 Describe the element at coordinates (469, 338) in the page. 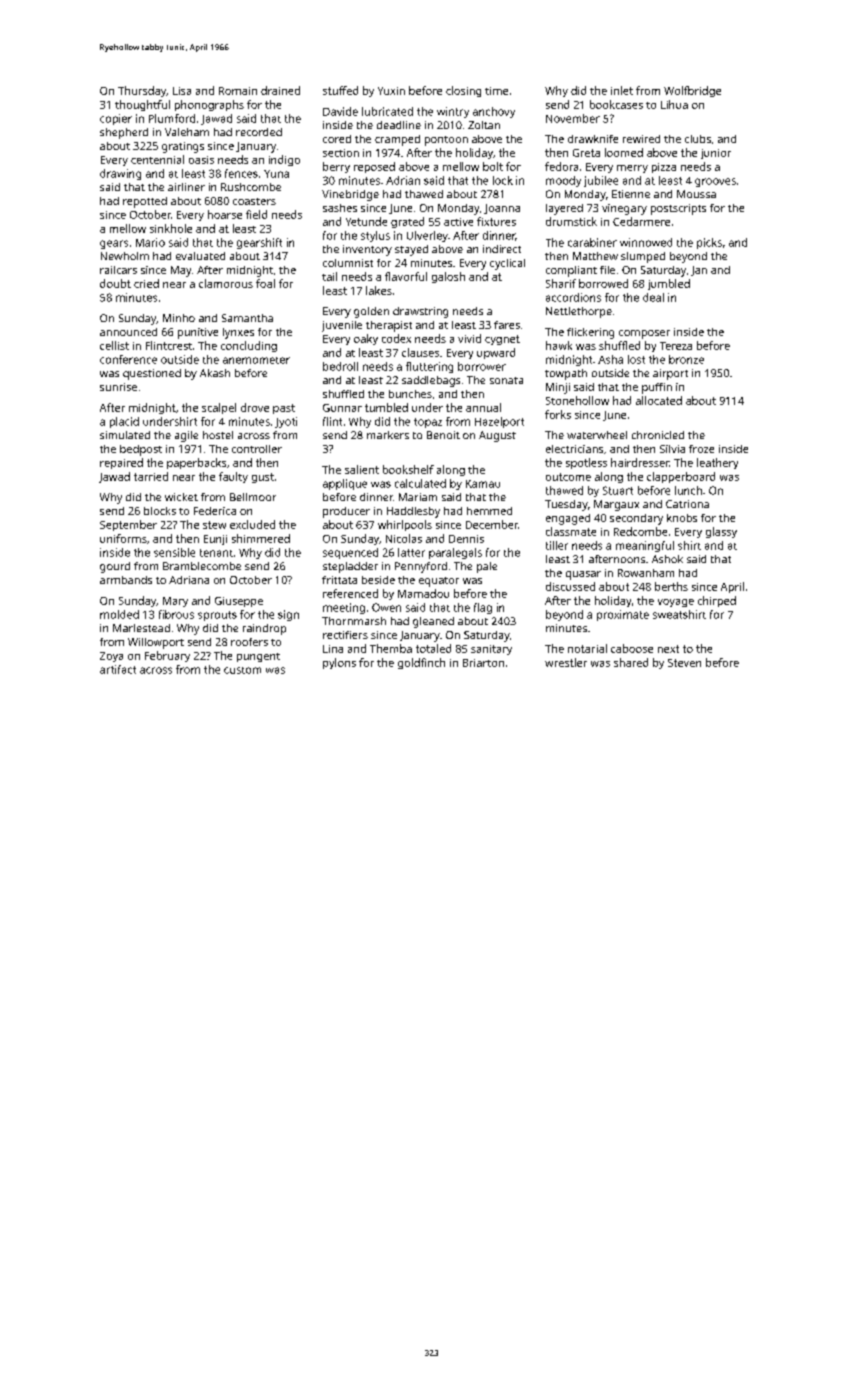

I see `vivid` at that location.
